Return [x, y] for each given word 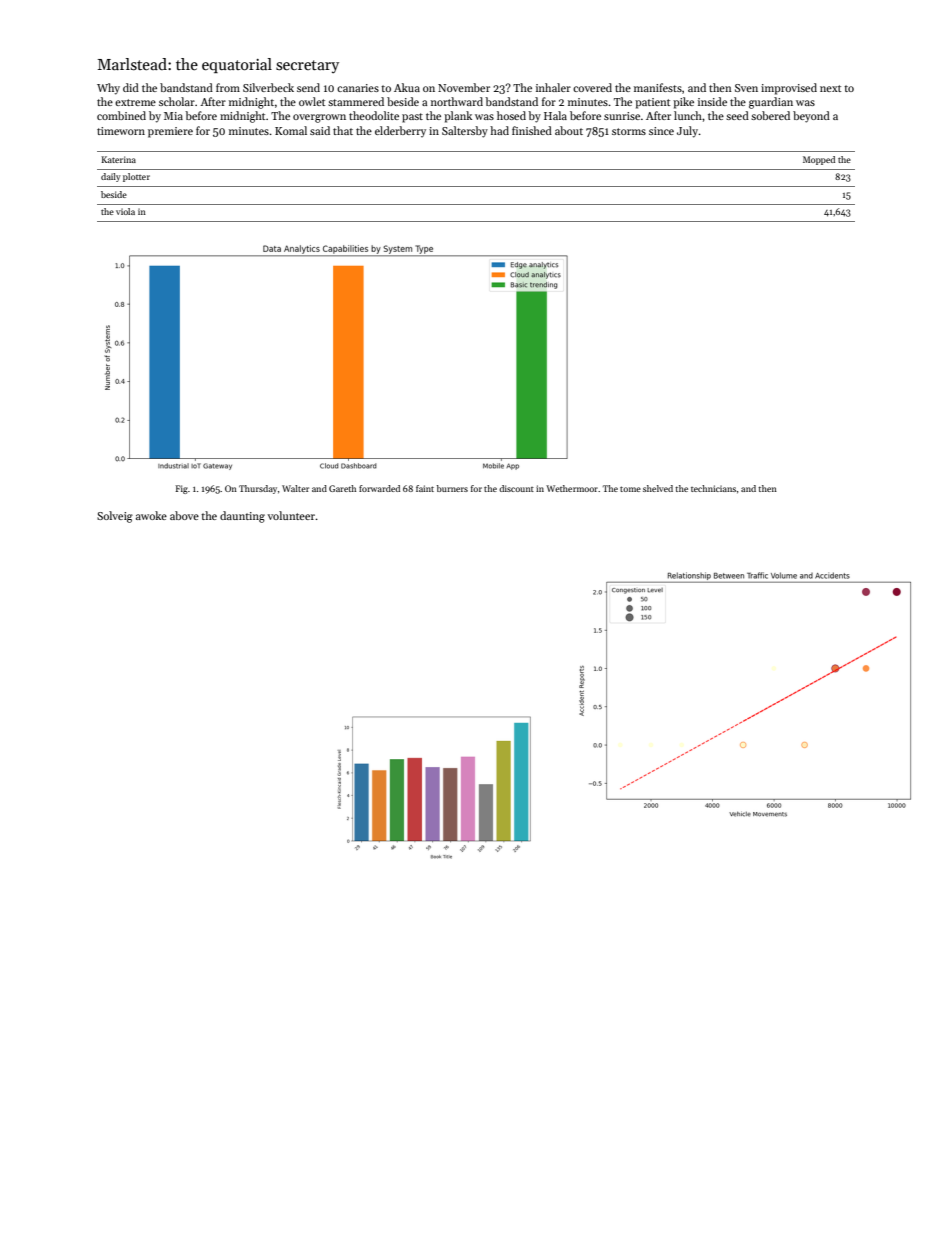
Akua [407, 87]
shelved [658, 488]
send [308, 87]
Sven [746, 88]
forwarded [379, 488]
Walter [295, 488]
